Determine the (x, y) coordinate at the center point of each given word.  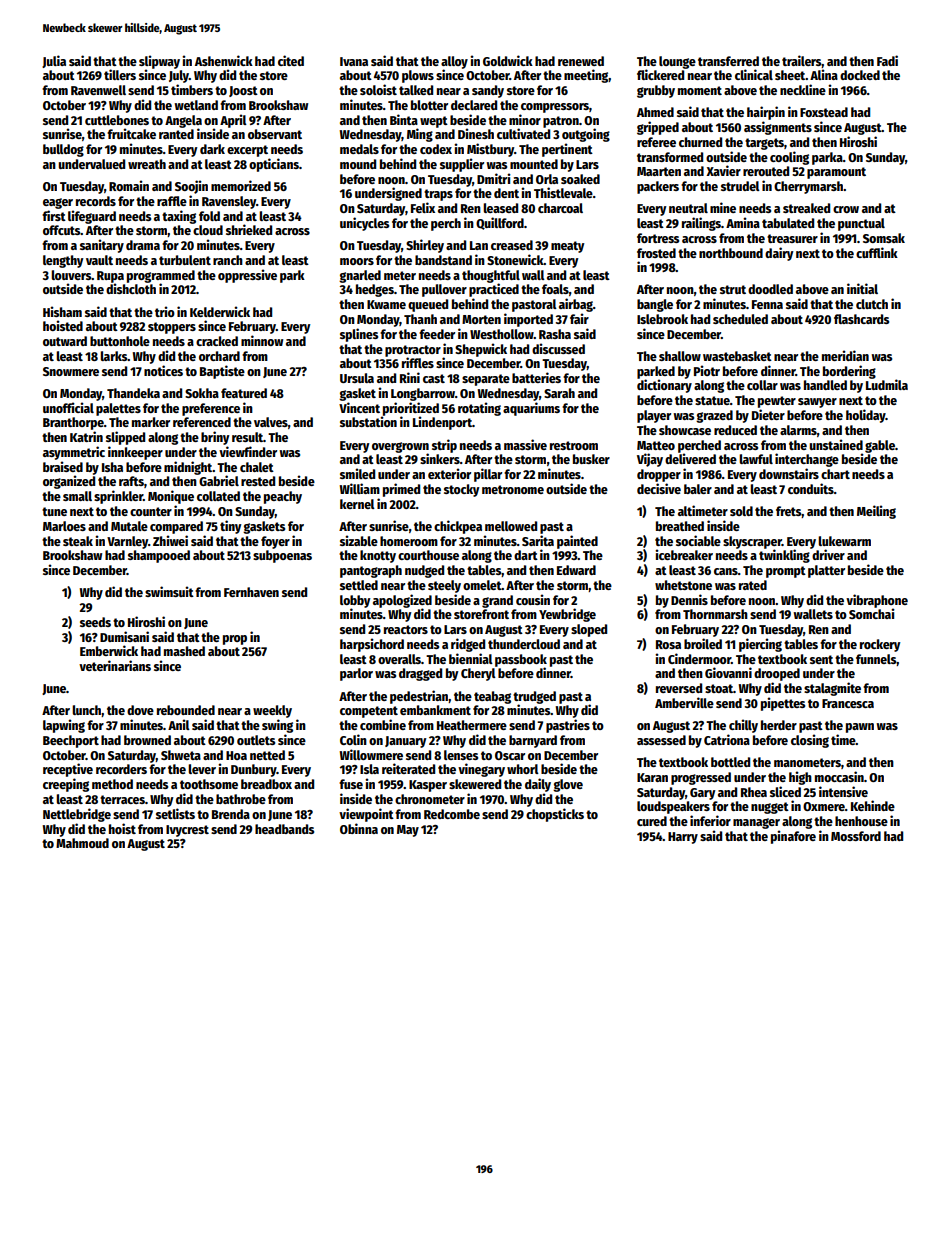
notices (163, 370)
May (408, 831)
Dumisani (124, 636)
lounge (677, 62)
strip (444, 446)
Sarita (538, 540)
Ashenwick (224, 60)
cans (726, 571)
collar (762, 385)
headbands (284, 829)
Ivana (354, 61)
